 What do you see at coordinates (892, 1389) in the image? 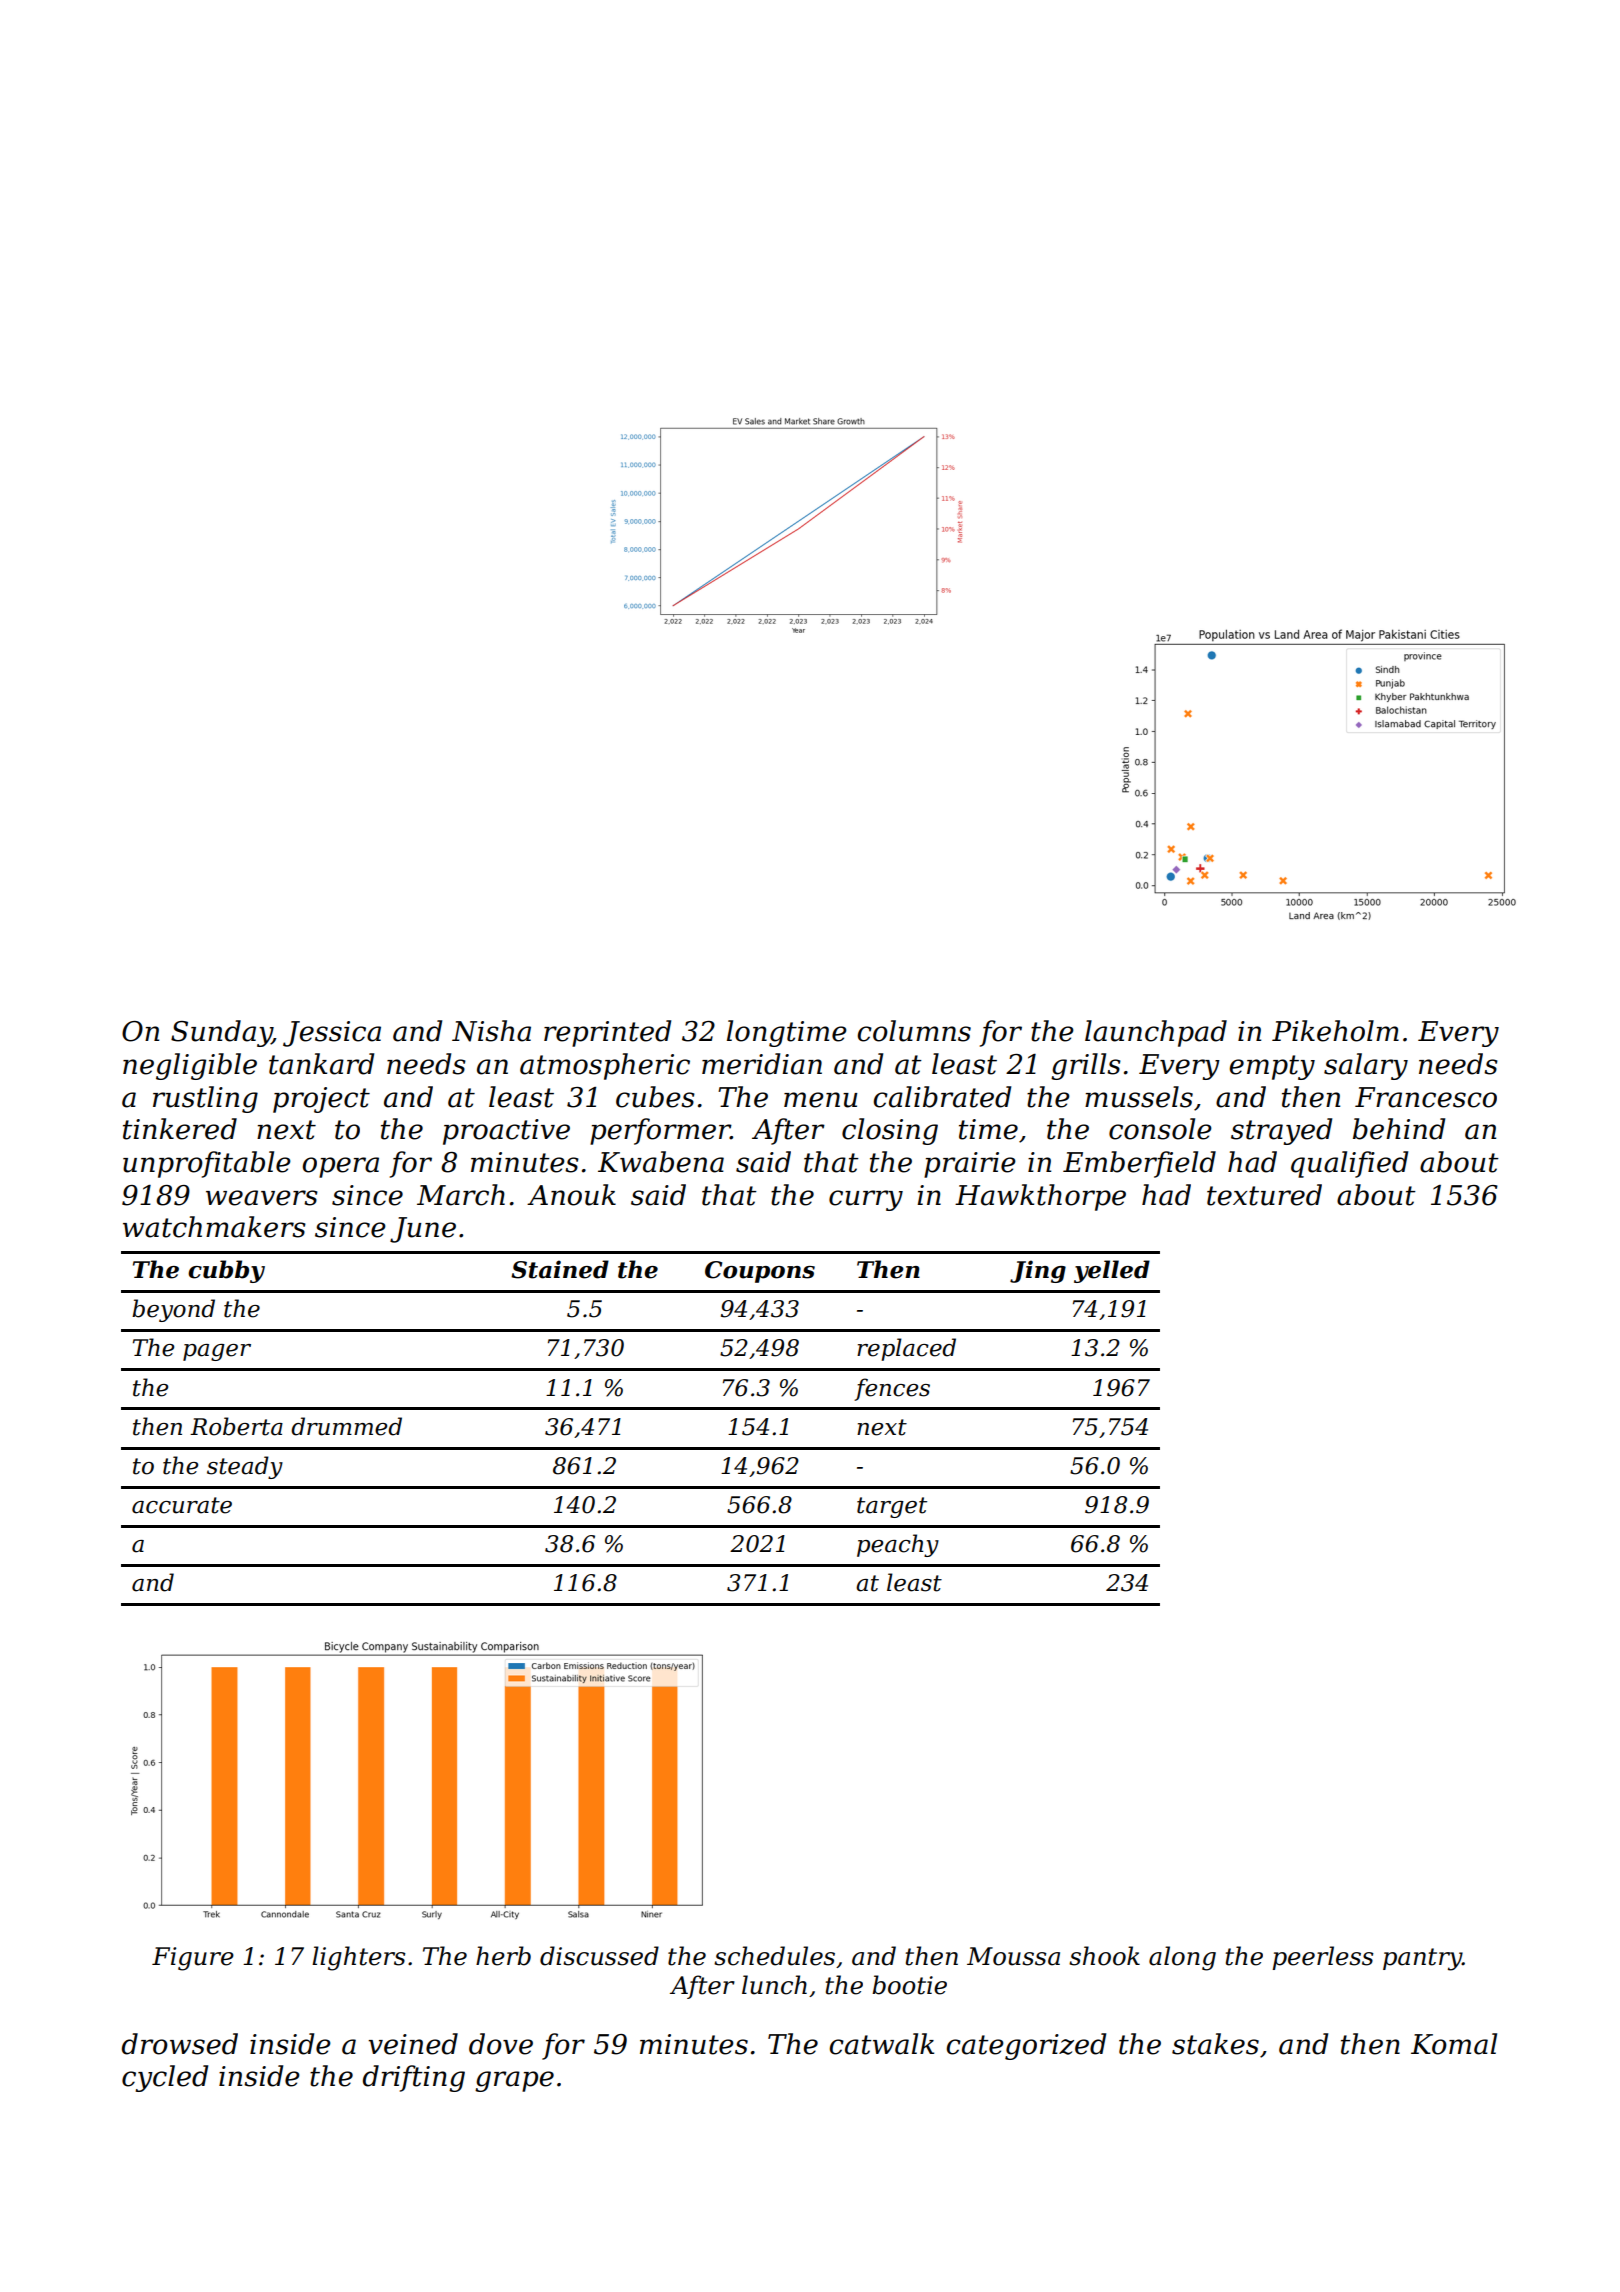
I see `fences` at bounding box center [892, 1389].
